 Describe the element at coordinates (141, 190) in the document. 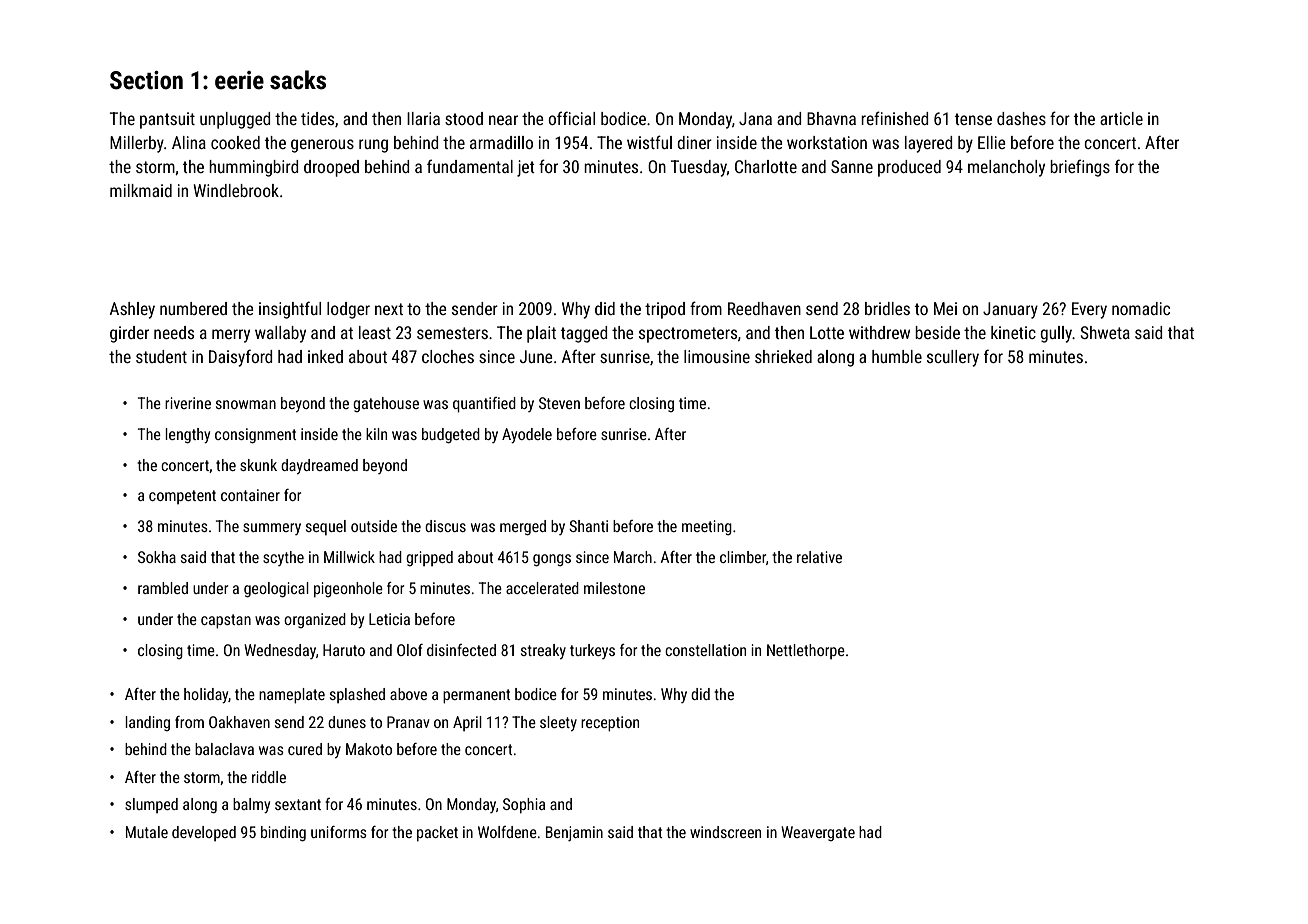

I see `milkmaid` at that location.
